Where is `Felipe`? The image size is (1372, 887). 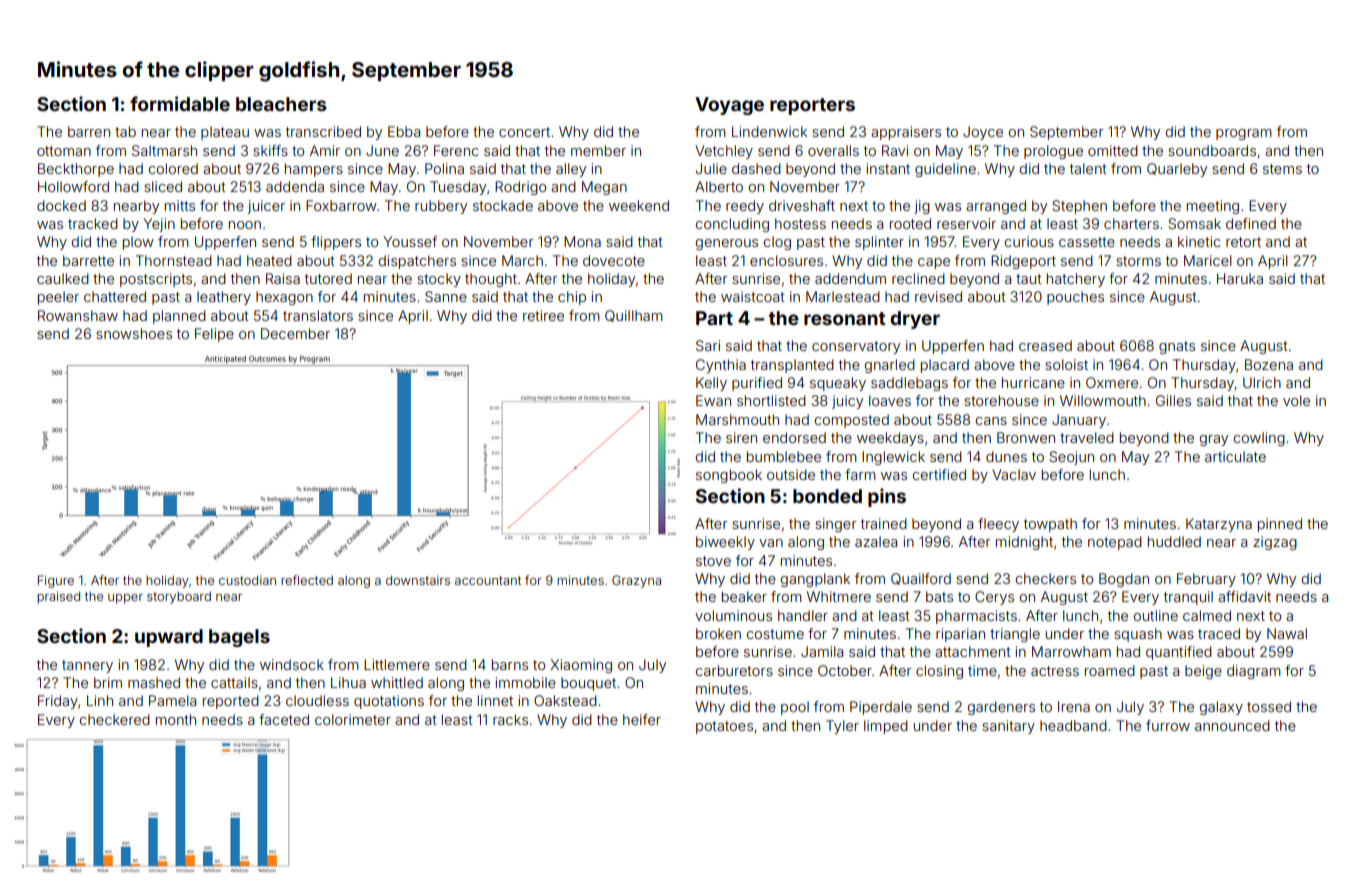 Felipe is located at coordinates (214, 335).
